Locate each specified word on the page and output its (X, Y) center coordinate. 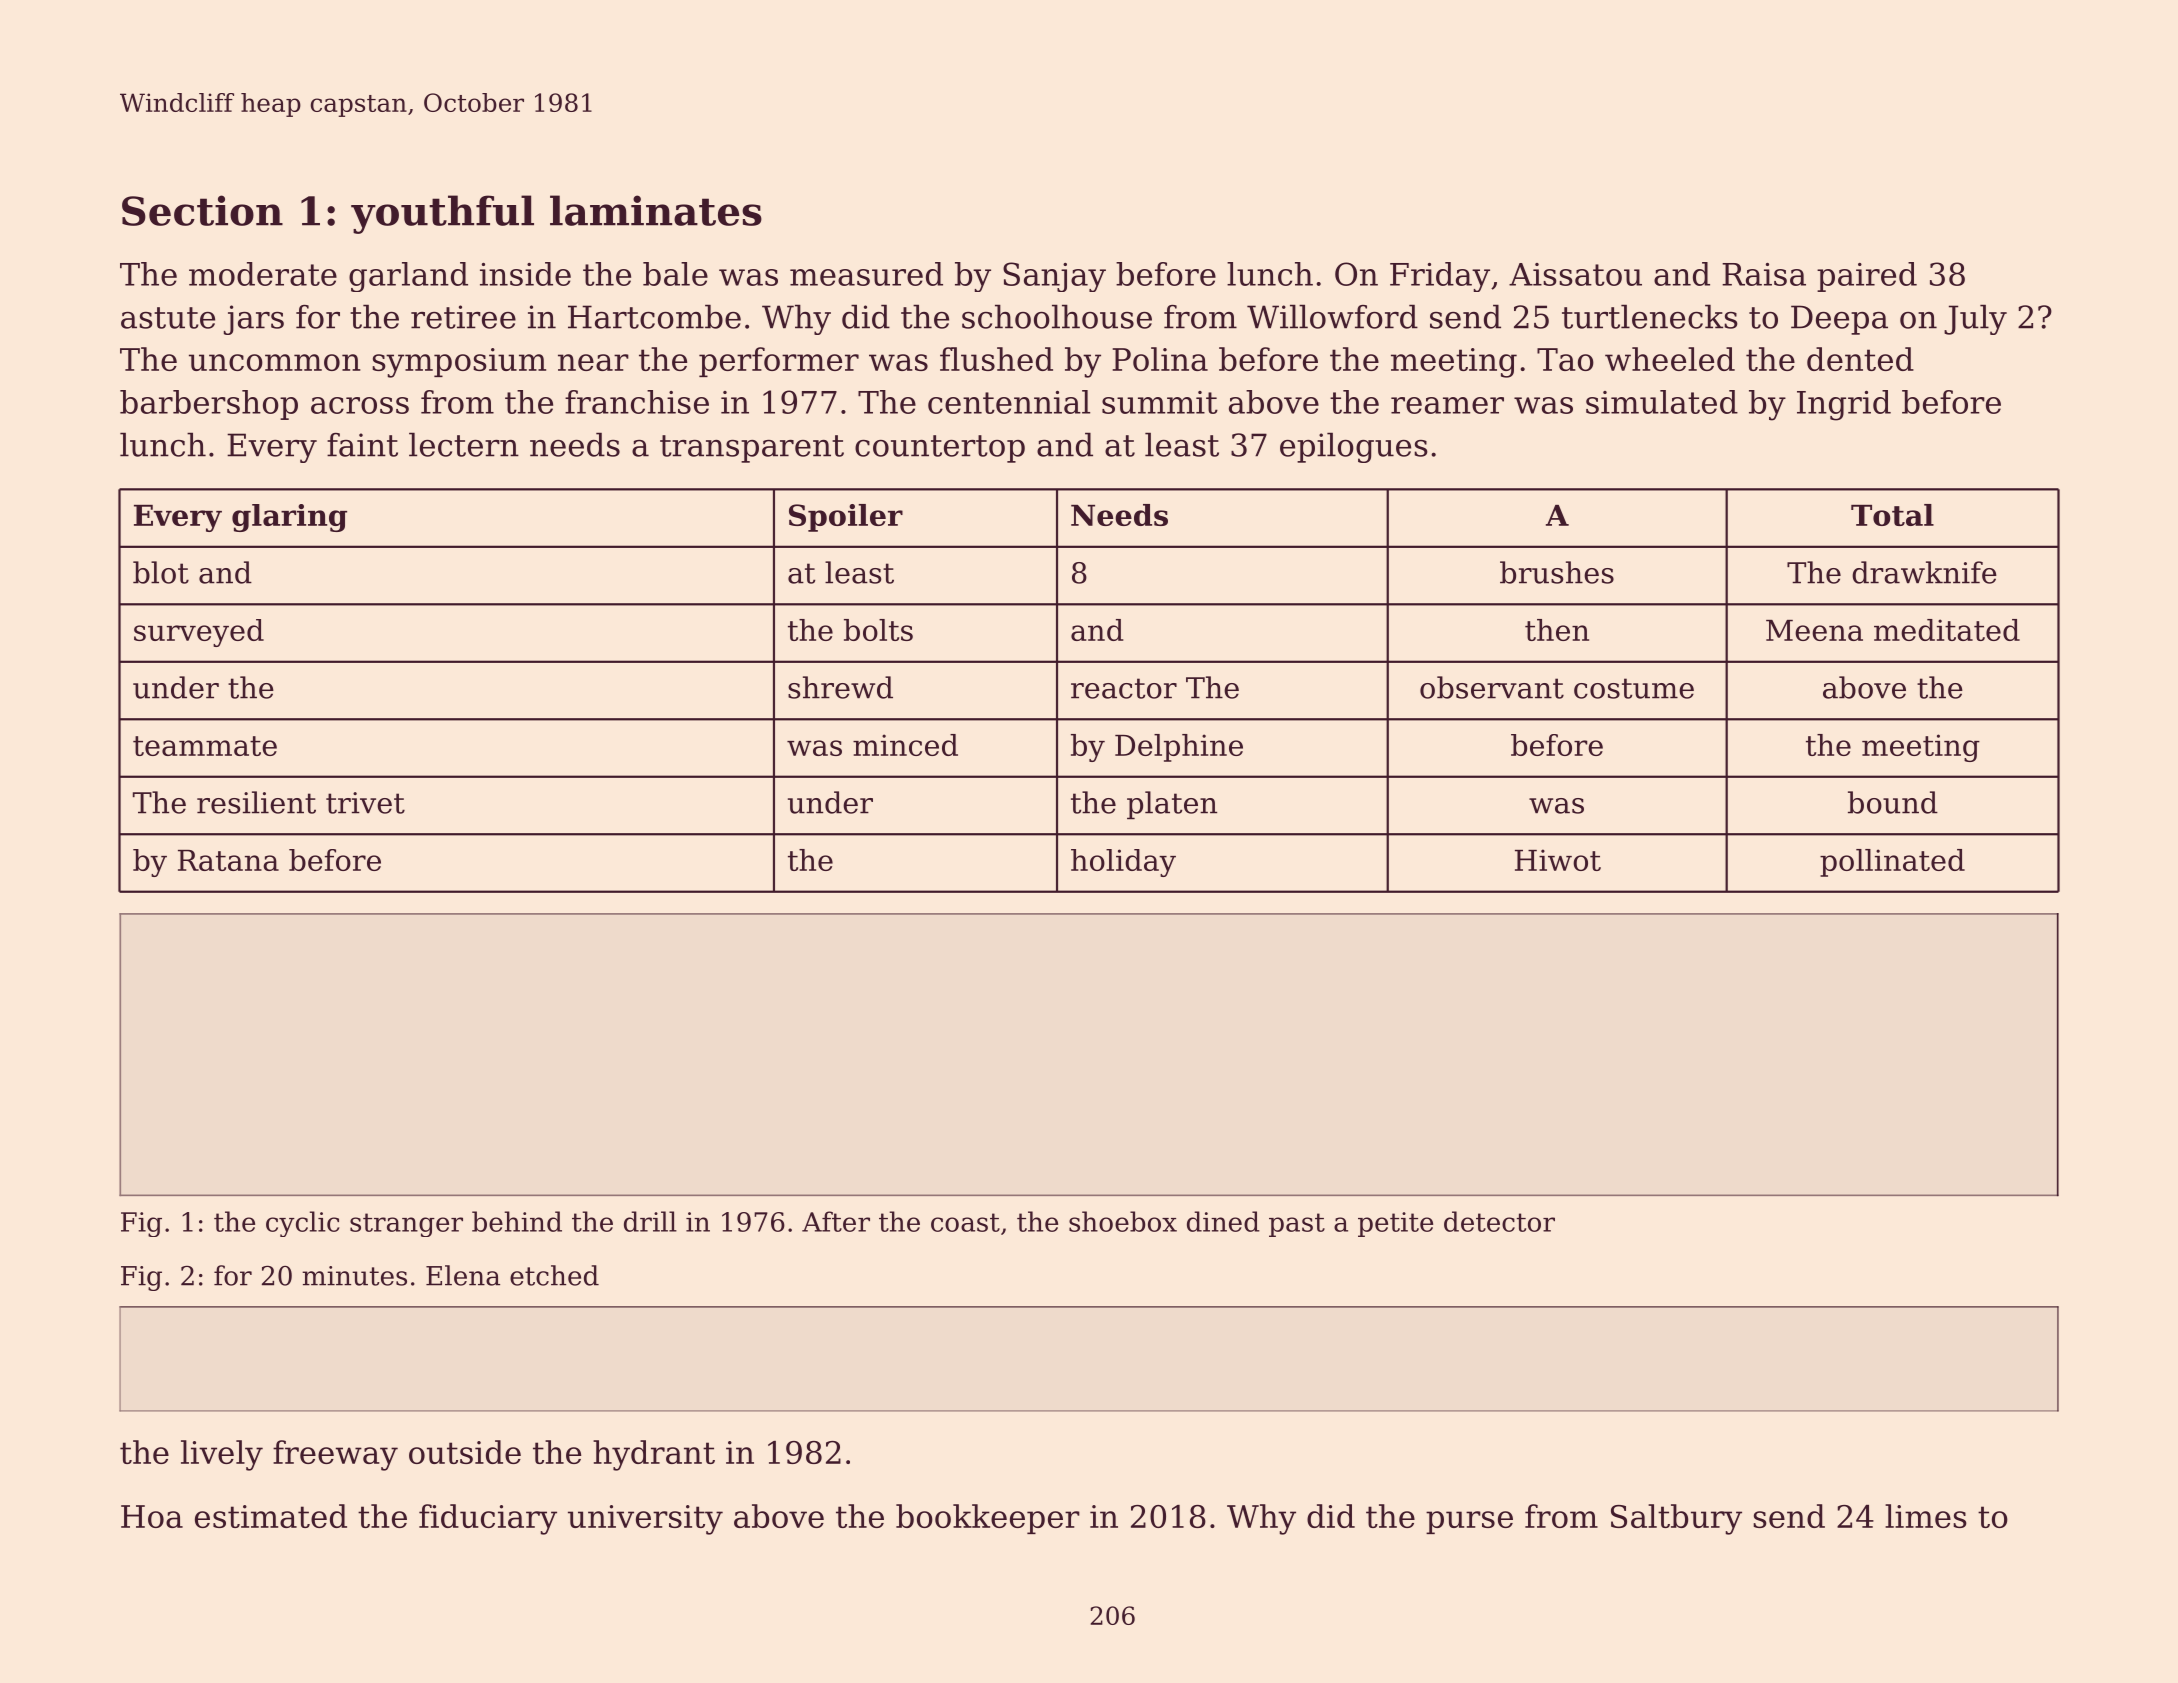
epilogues (1354, 447)
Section (202, 210)
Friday (1440, 277)
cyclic (303, 1224)
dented (1860, 359)
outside (465, 1452)
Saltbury (1676, 1519)
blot (161, 572)
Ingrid (1844, 405)
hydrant (654, 1455)
